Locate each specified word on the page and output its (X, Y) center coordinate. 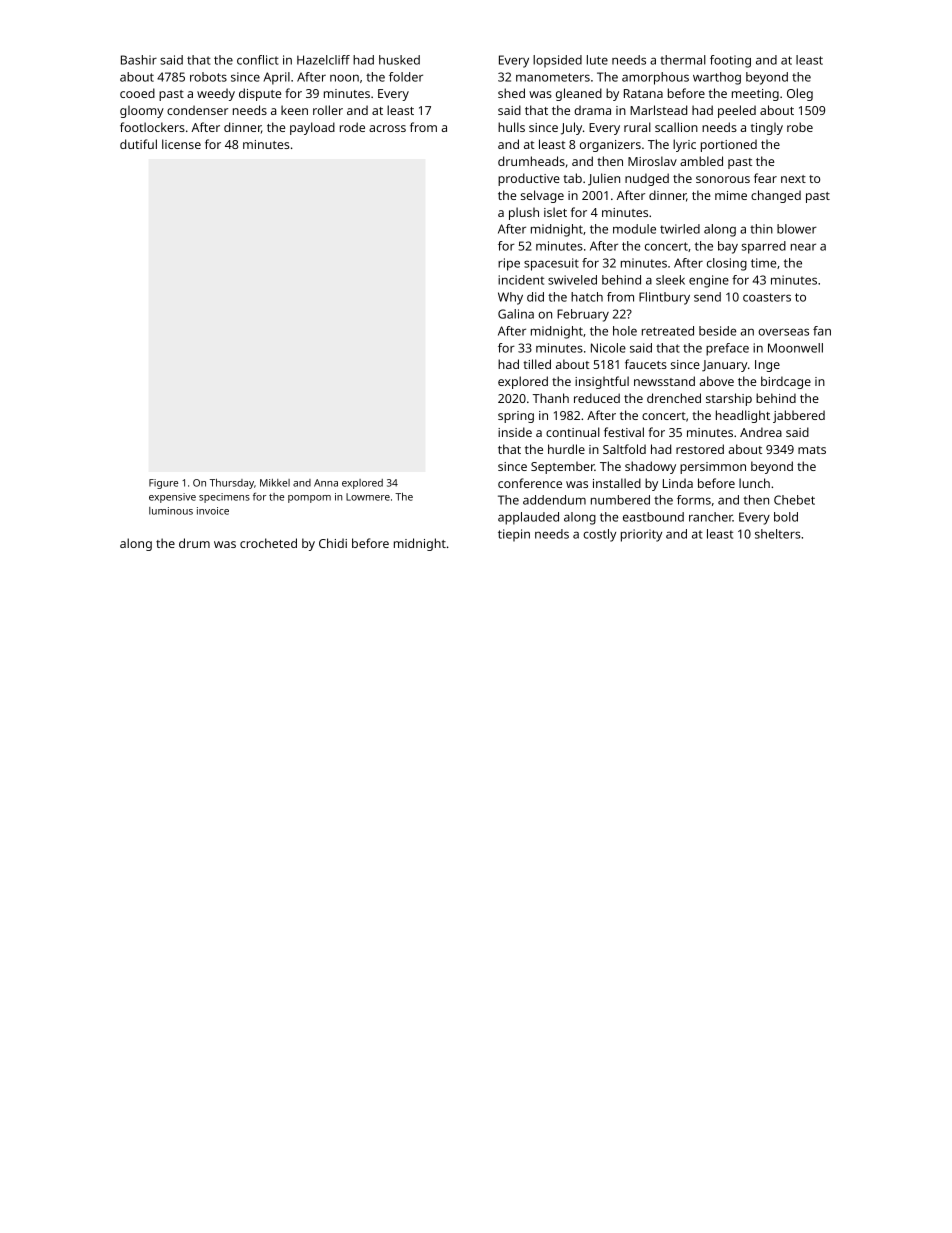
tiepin (514, 535)
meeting (755, 95)
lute (597, 60)
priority (641, 535)
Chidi (333, 543)
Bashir (139, 60)
